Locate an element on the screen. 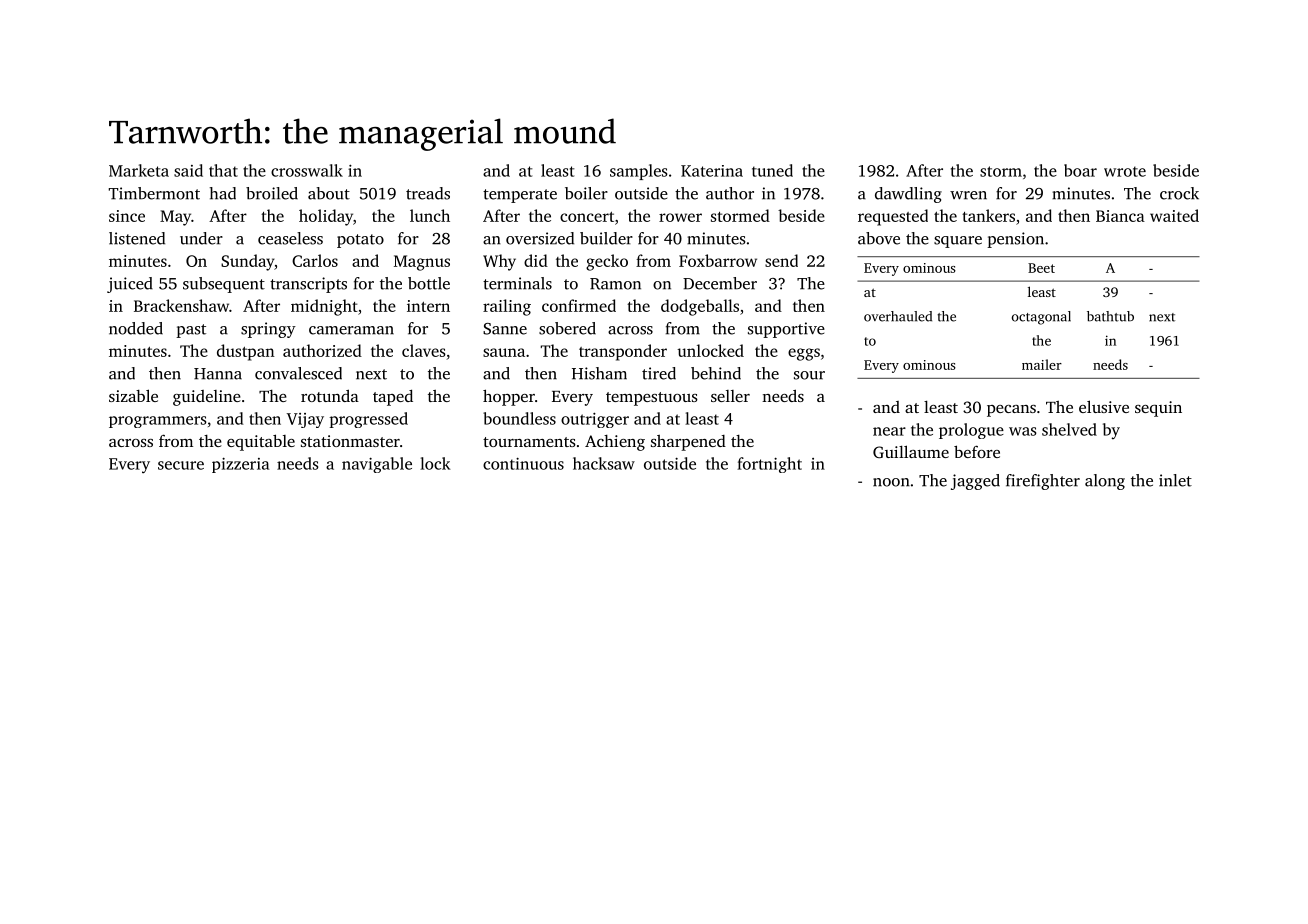 The width and height of the screenshot is (1308, 924). waited is located at coordinates (1174, 215).
